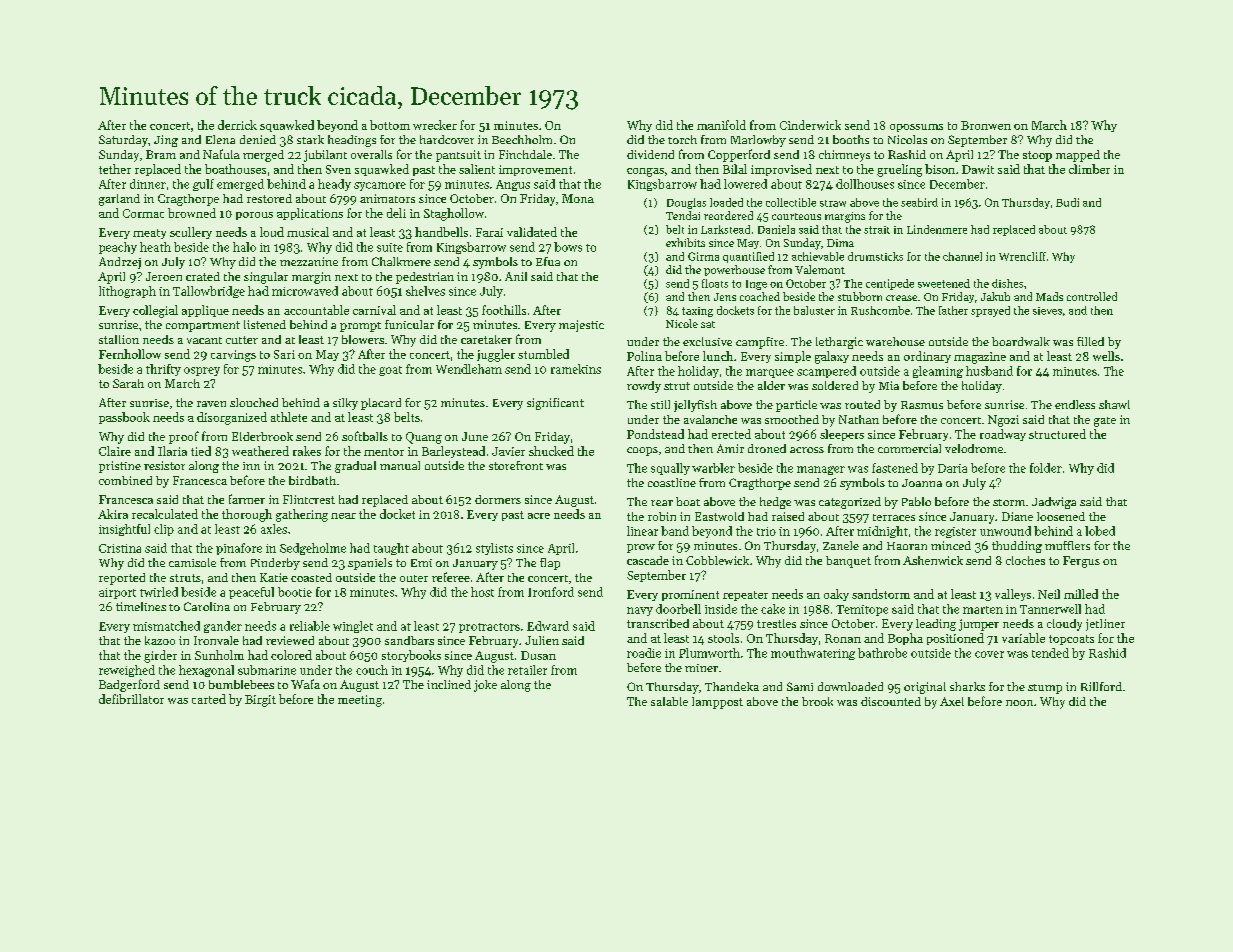  Describe the element at coordinates (131, 699) in the page. I see `defibrillator` at that location.
